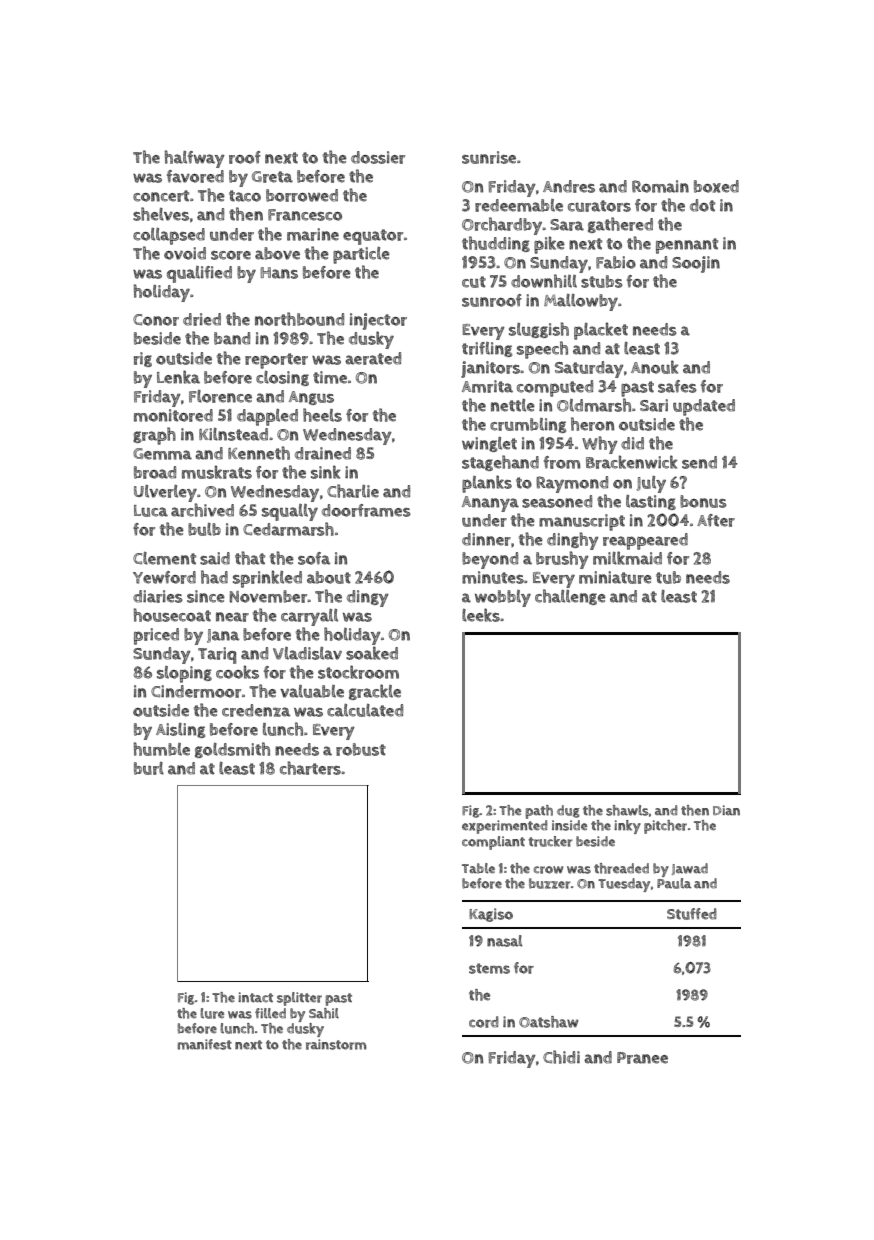  I want to click on dingy, so click(368, 598).
